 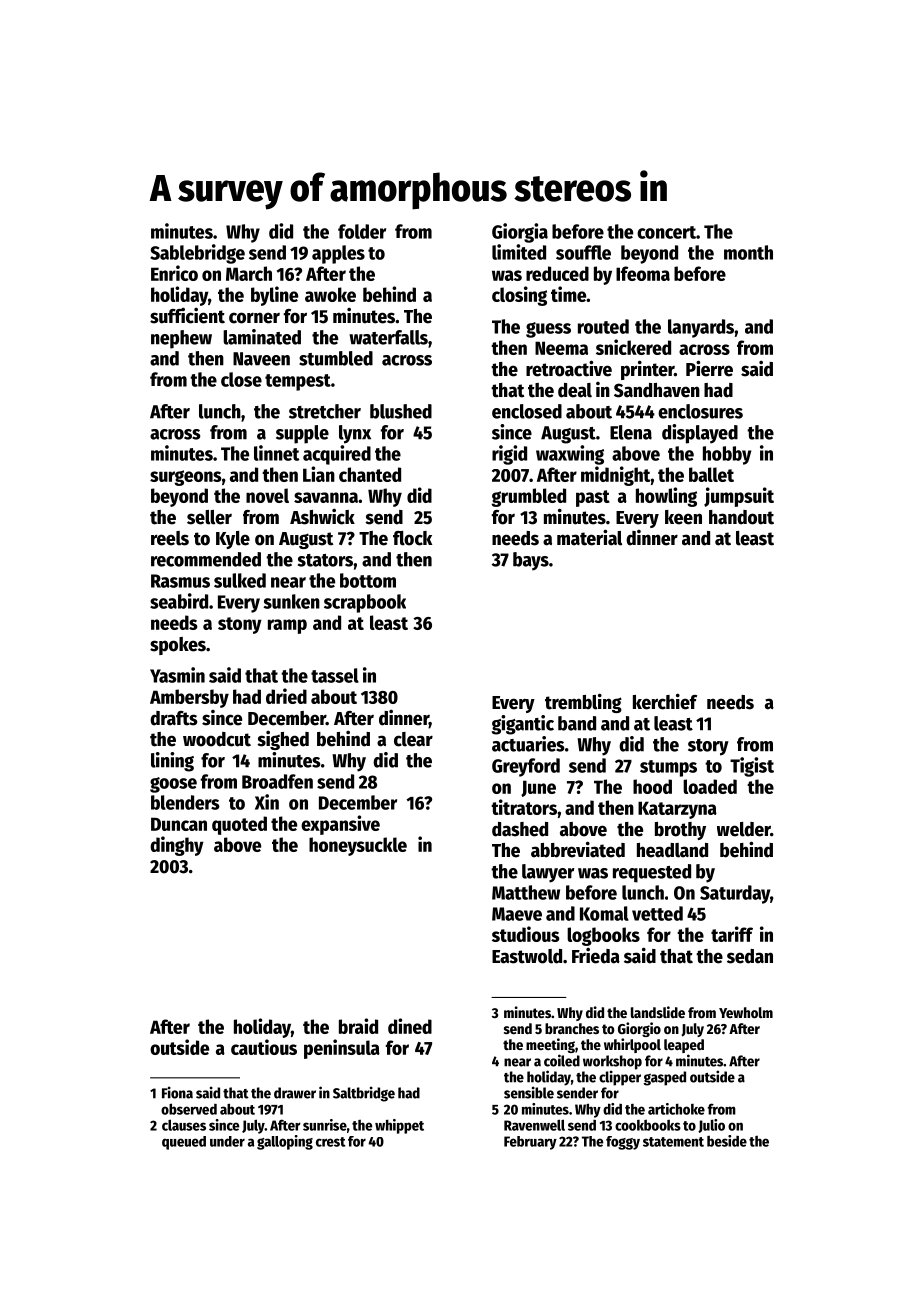 What do you see at coordinates (172, 762) in the screenshot?
I see `lining` at bounding box center [172, 762].
